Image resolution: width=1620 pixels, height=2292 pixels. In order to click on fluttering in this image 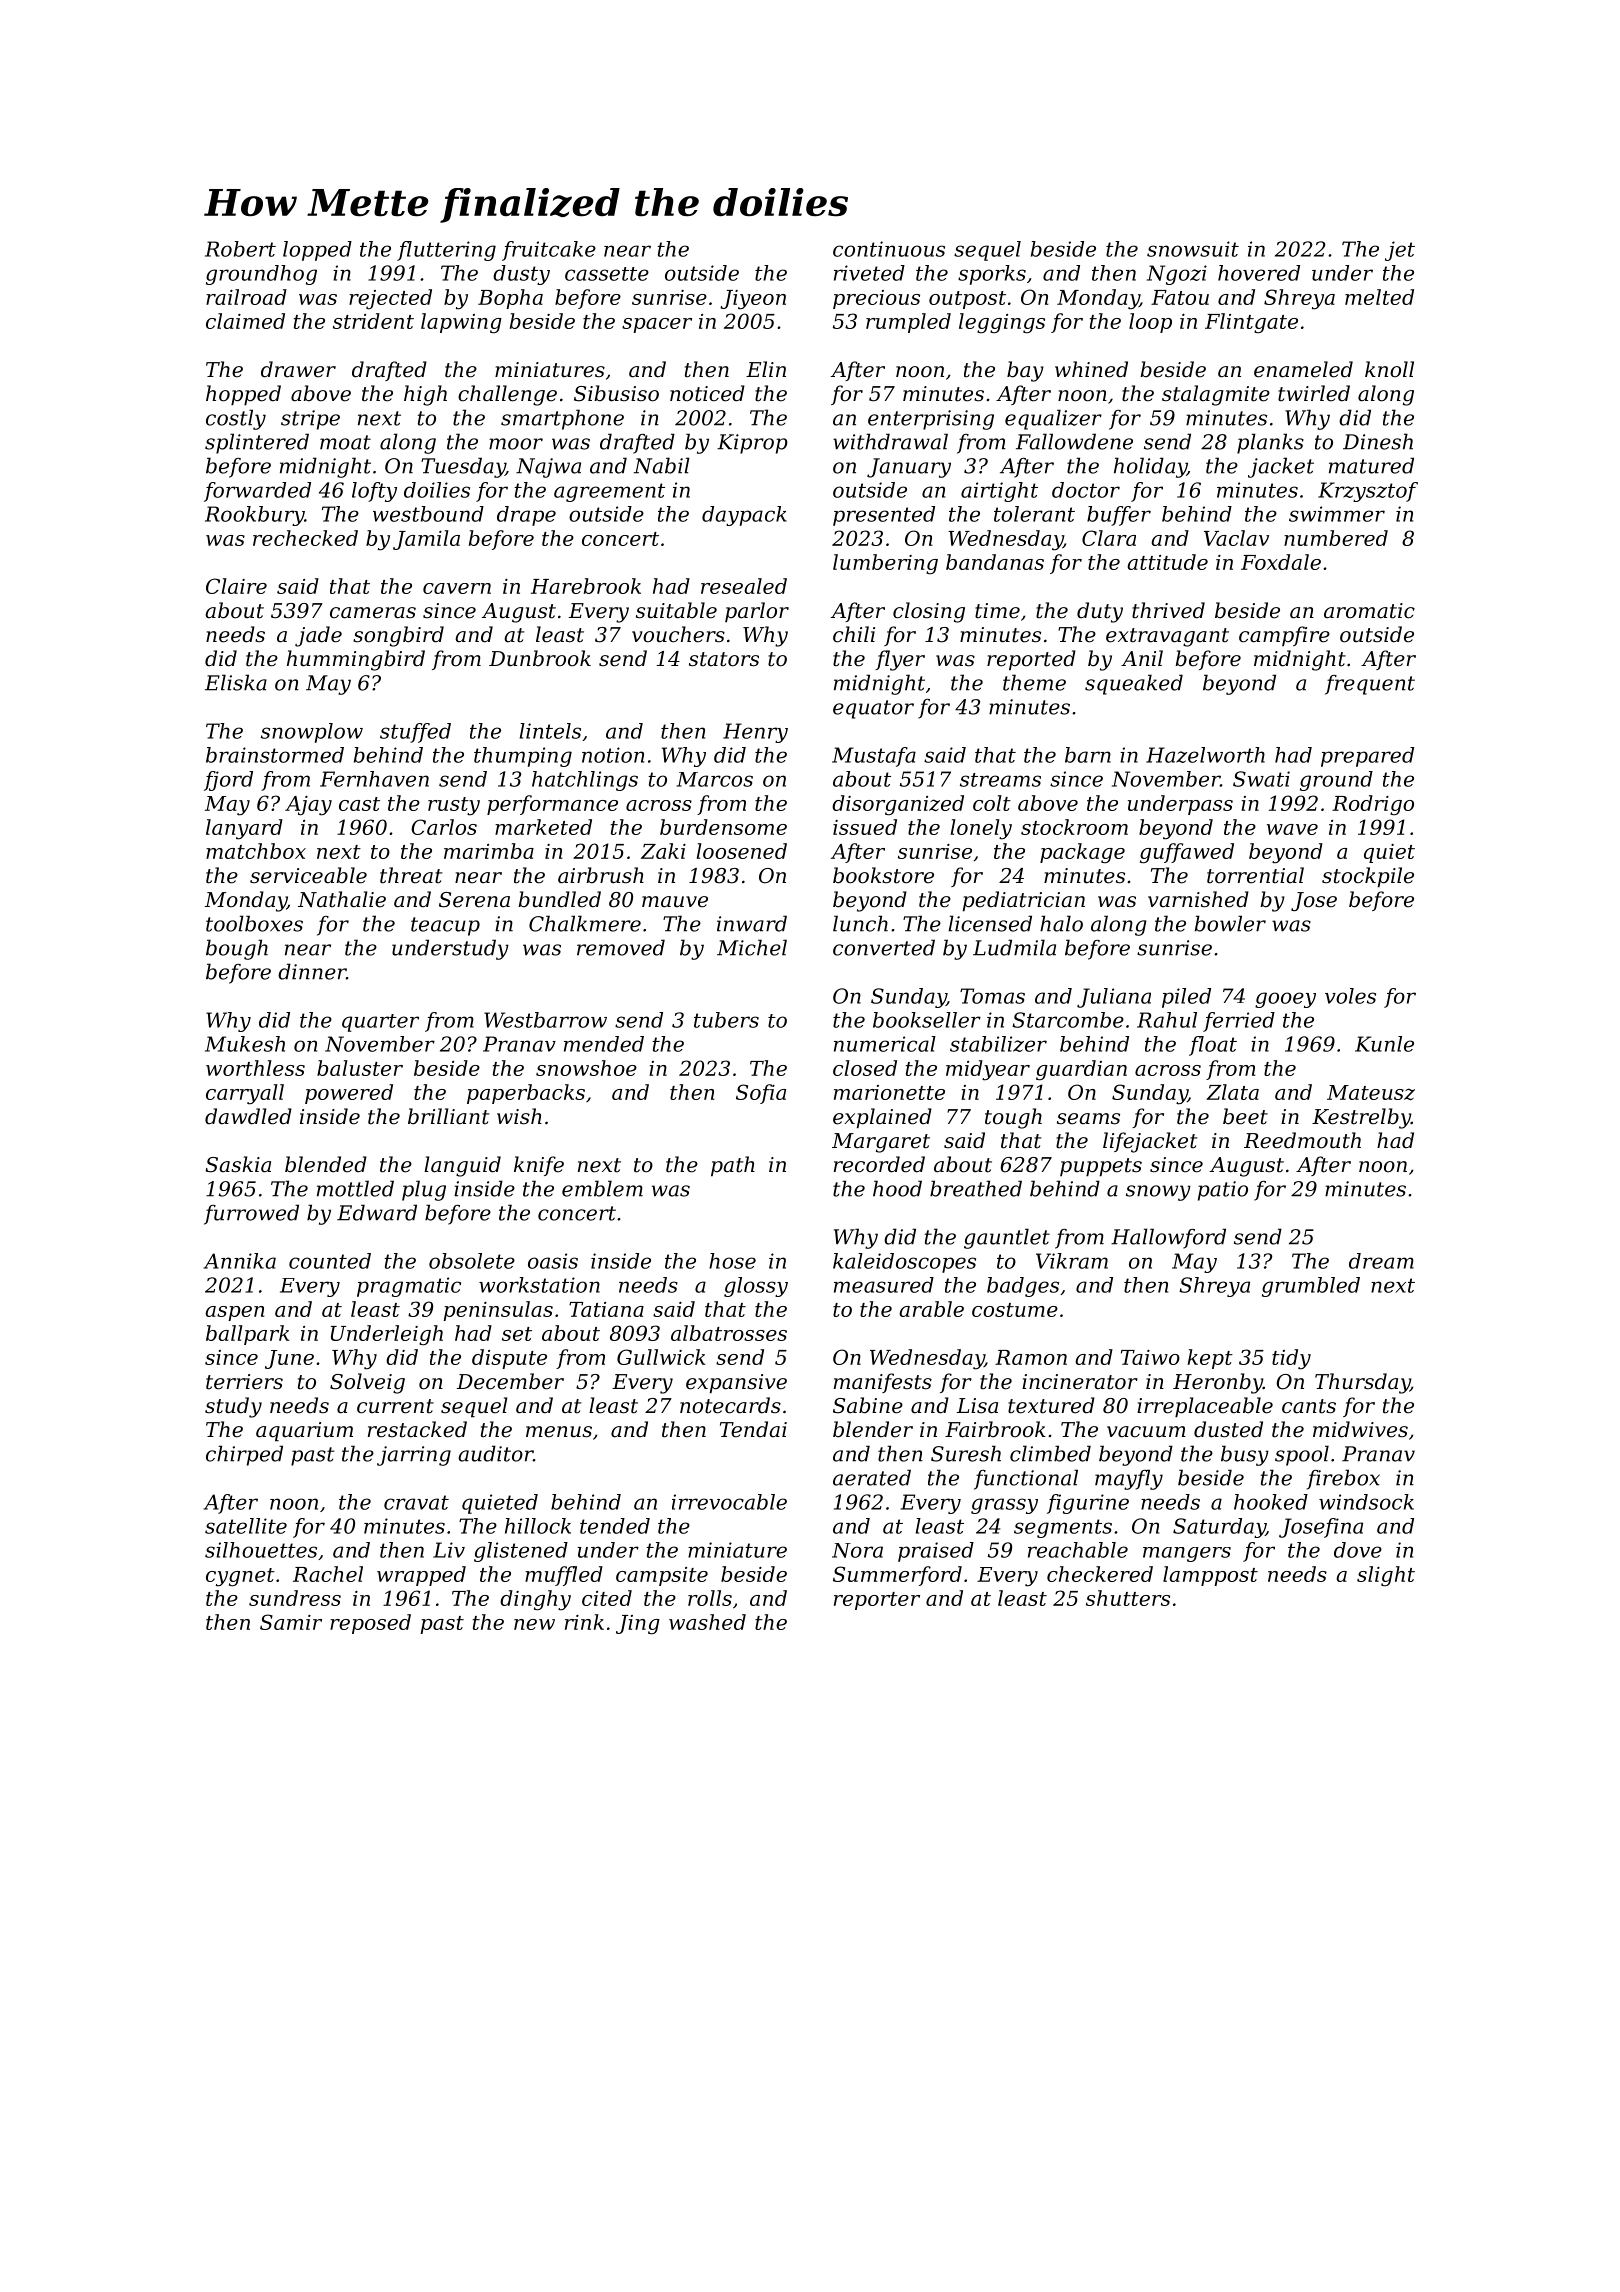, I will do `click(446, 251)`.
